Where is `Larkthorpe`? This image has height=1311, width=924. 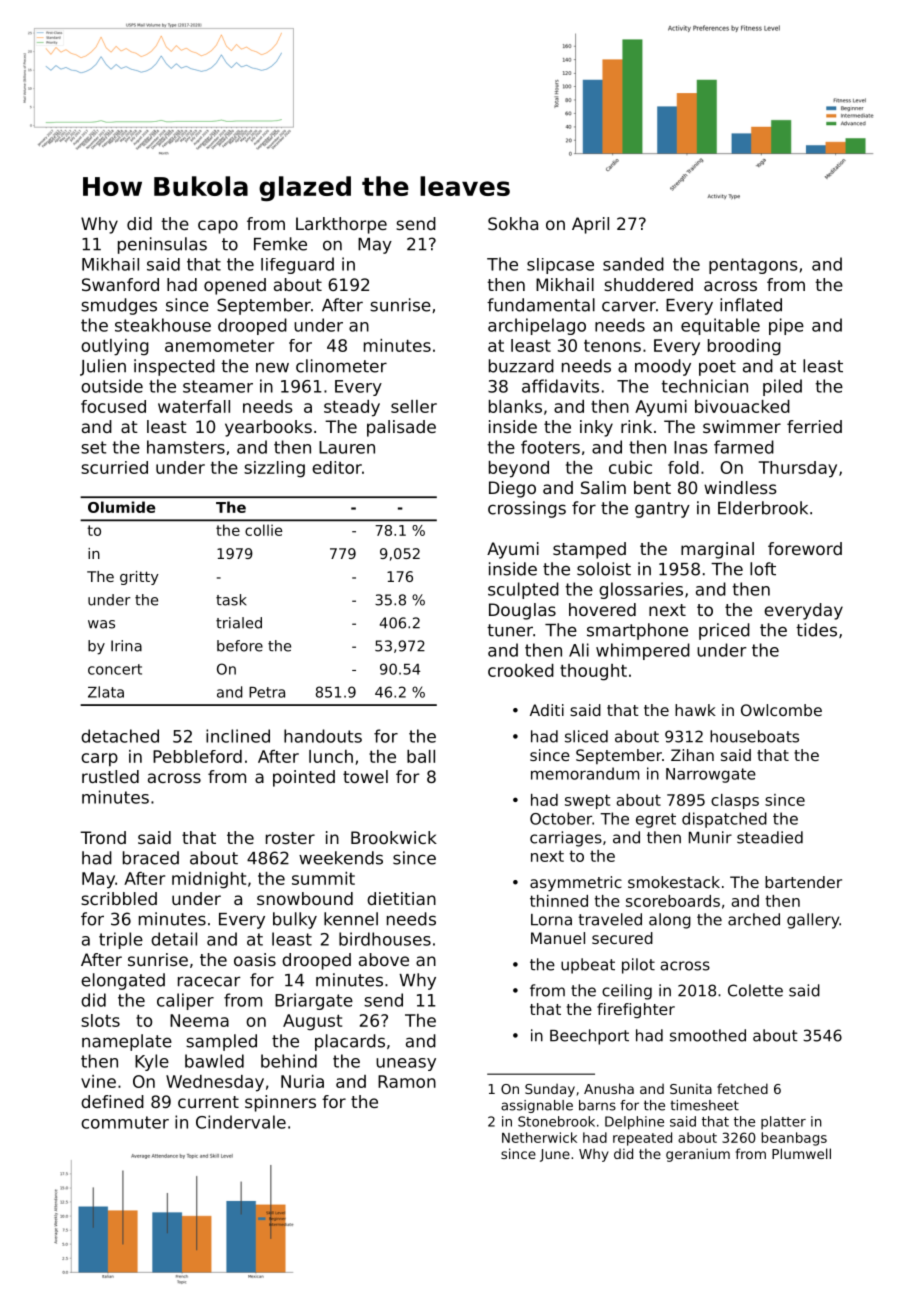
Larkthorpe is located at coordinates (341, 225).
